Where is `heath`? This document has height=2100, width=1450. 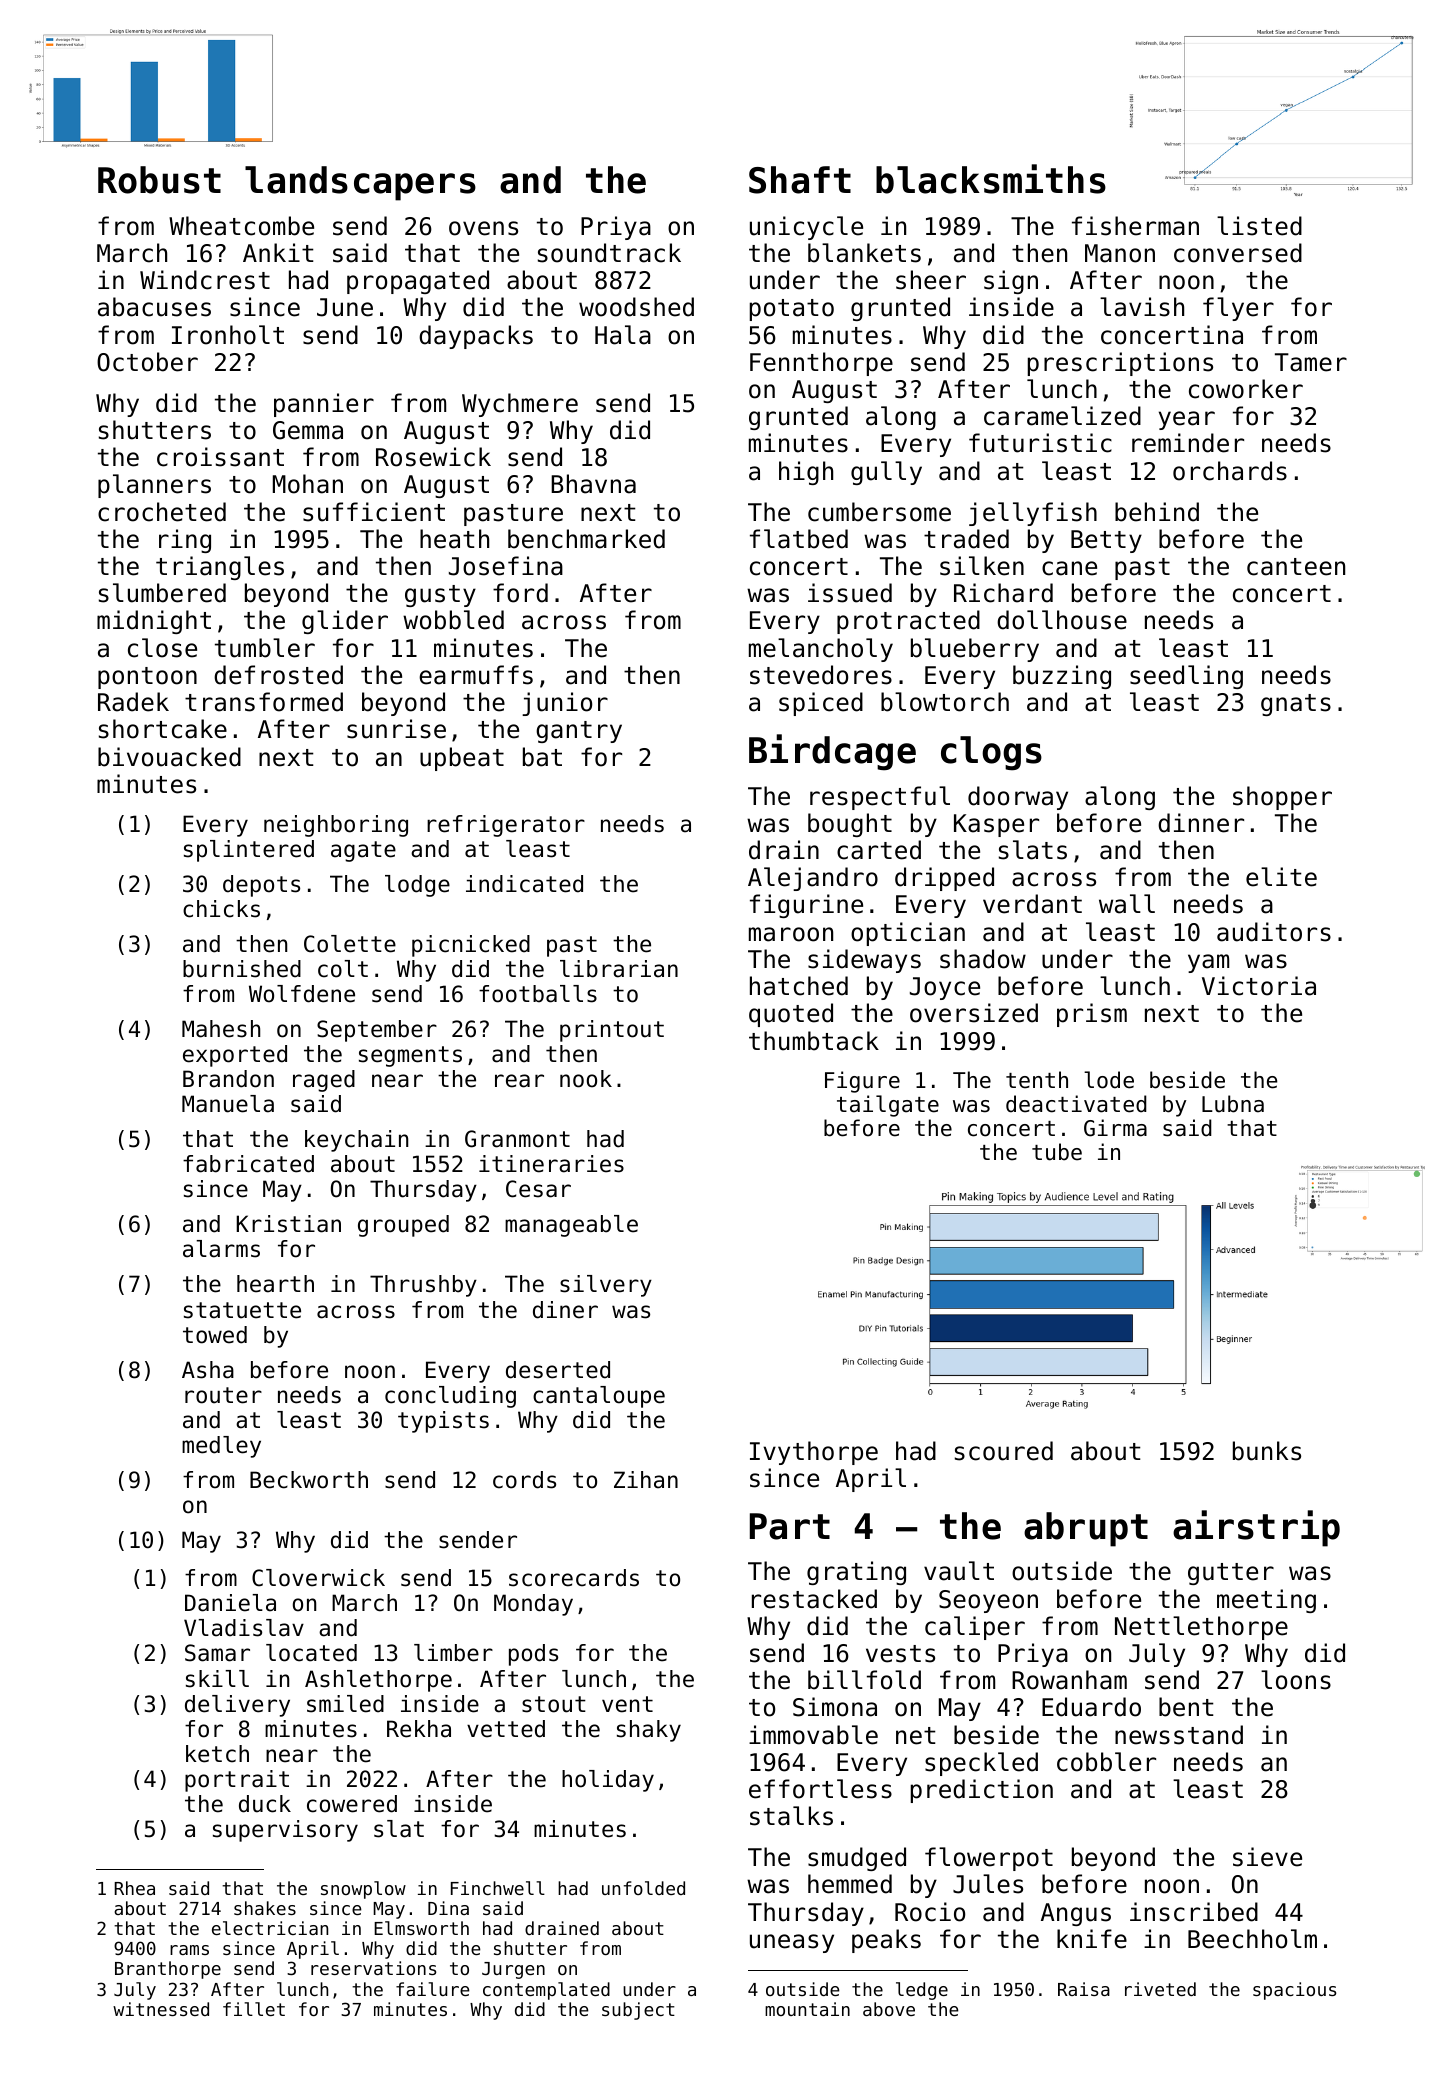 heath is located at coordinates (454, 539).
